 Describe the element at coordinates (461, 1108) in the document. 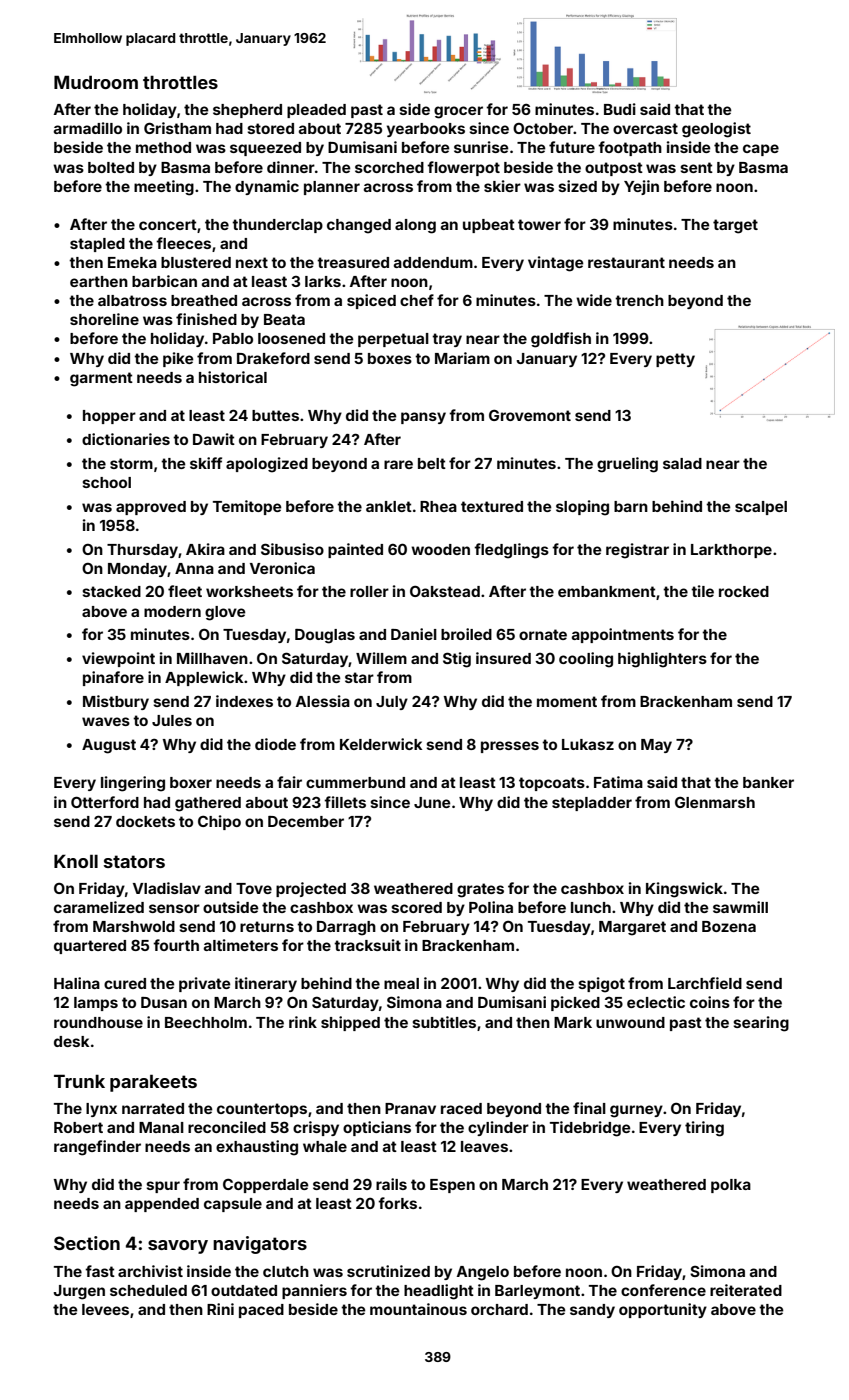

I see `raced` at that location.
